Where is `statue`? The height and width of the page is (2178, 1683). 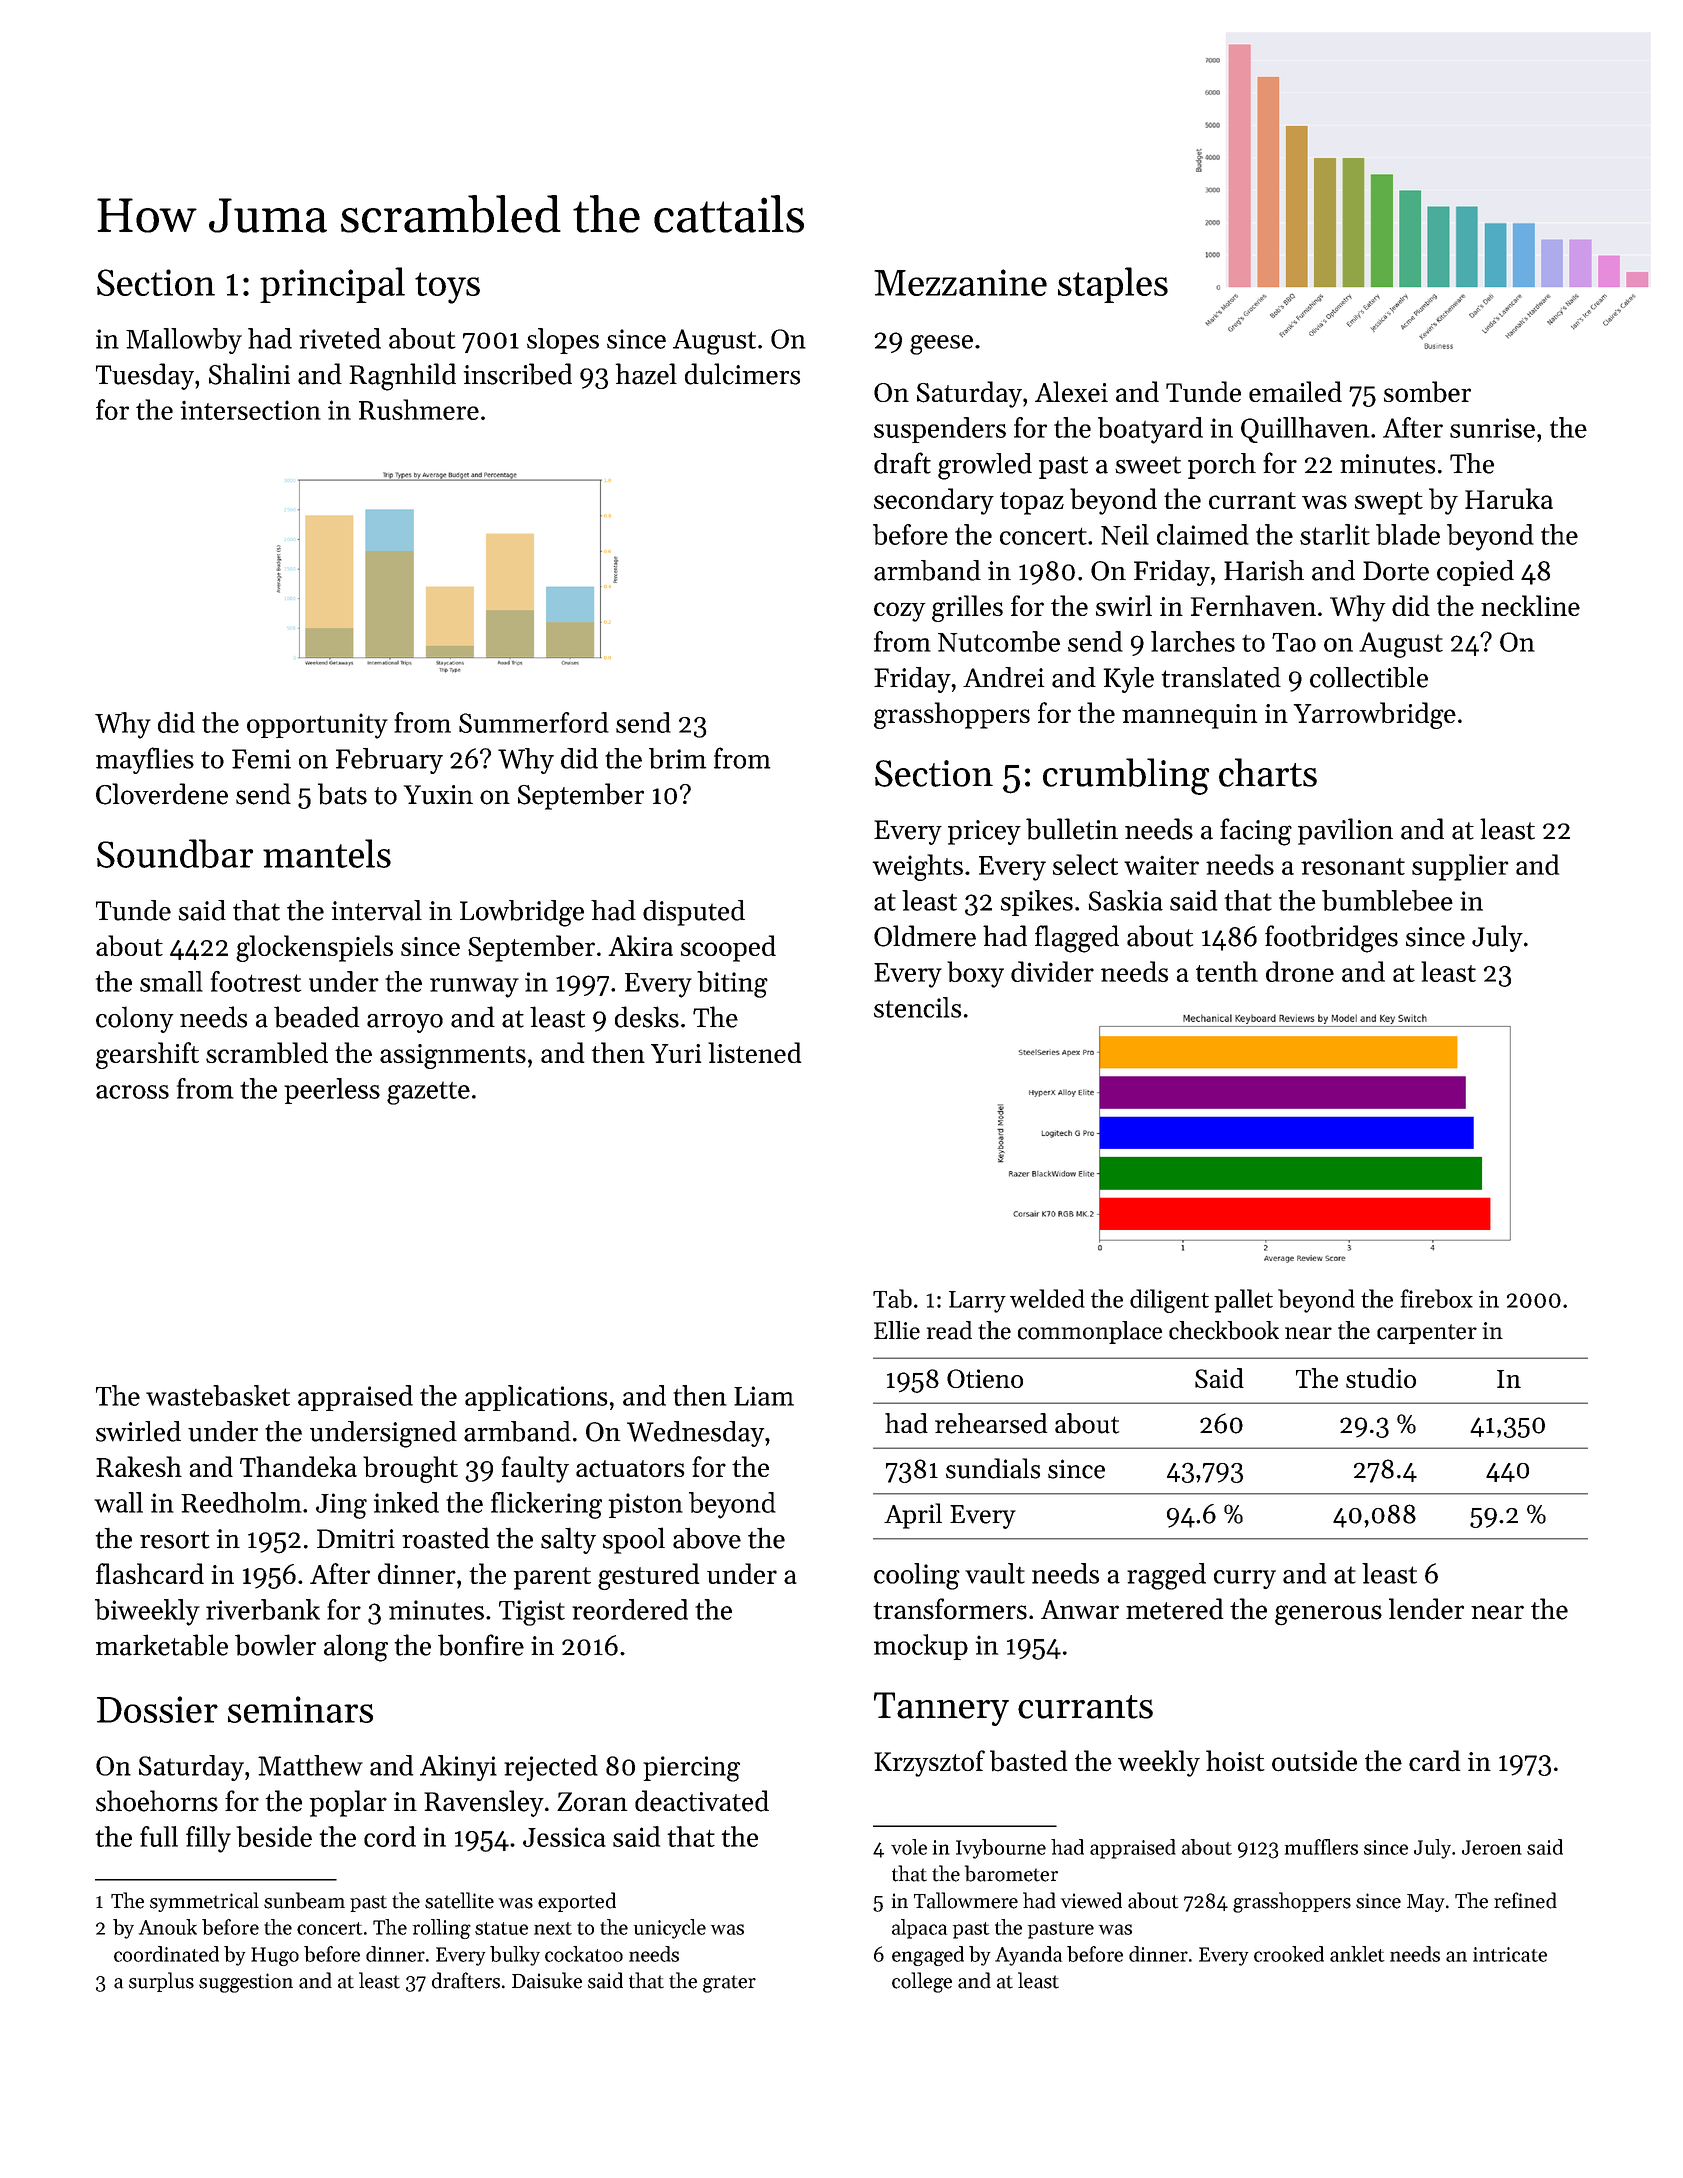
statue is located at coordinates (501, 1928).
